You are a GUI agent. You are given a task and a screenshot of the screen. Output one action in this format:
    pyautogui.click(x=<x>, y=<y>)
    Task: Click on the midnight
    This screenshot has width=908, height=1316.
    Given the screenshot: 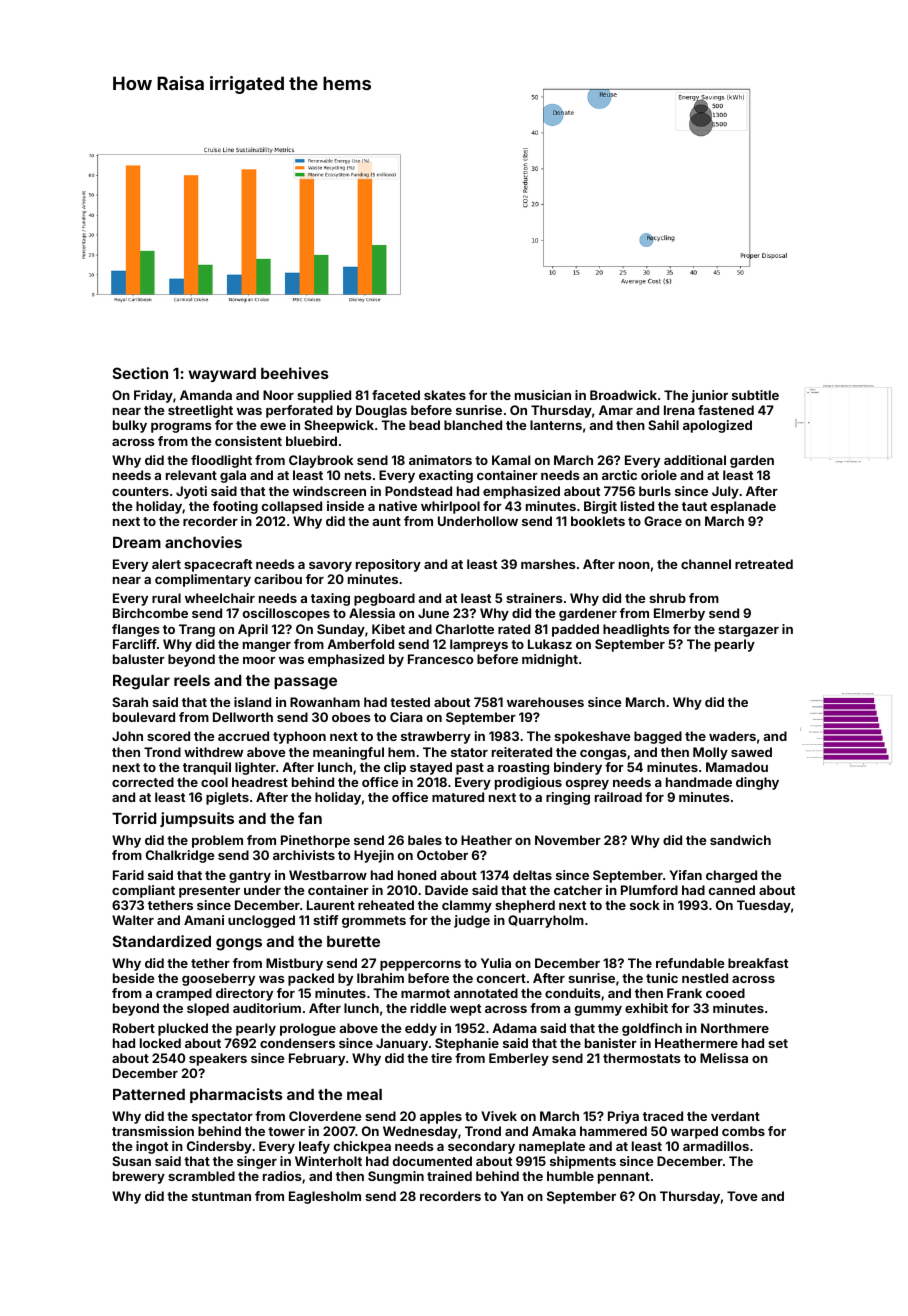 What is the action you would take?
    pyautogui.click(x=550, y=660)
